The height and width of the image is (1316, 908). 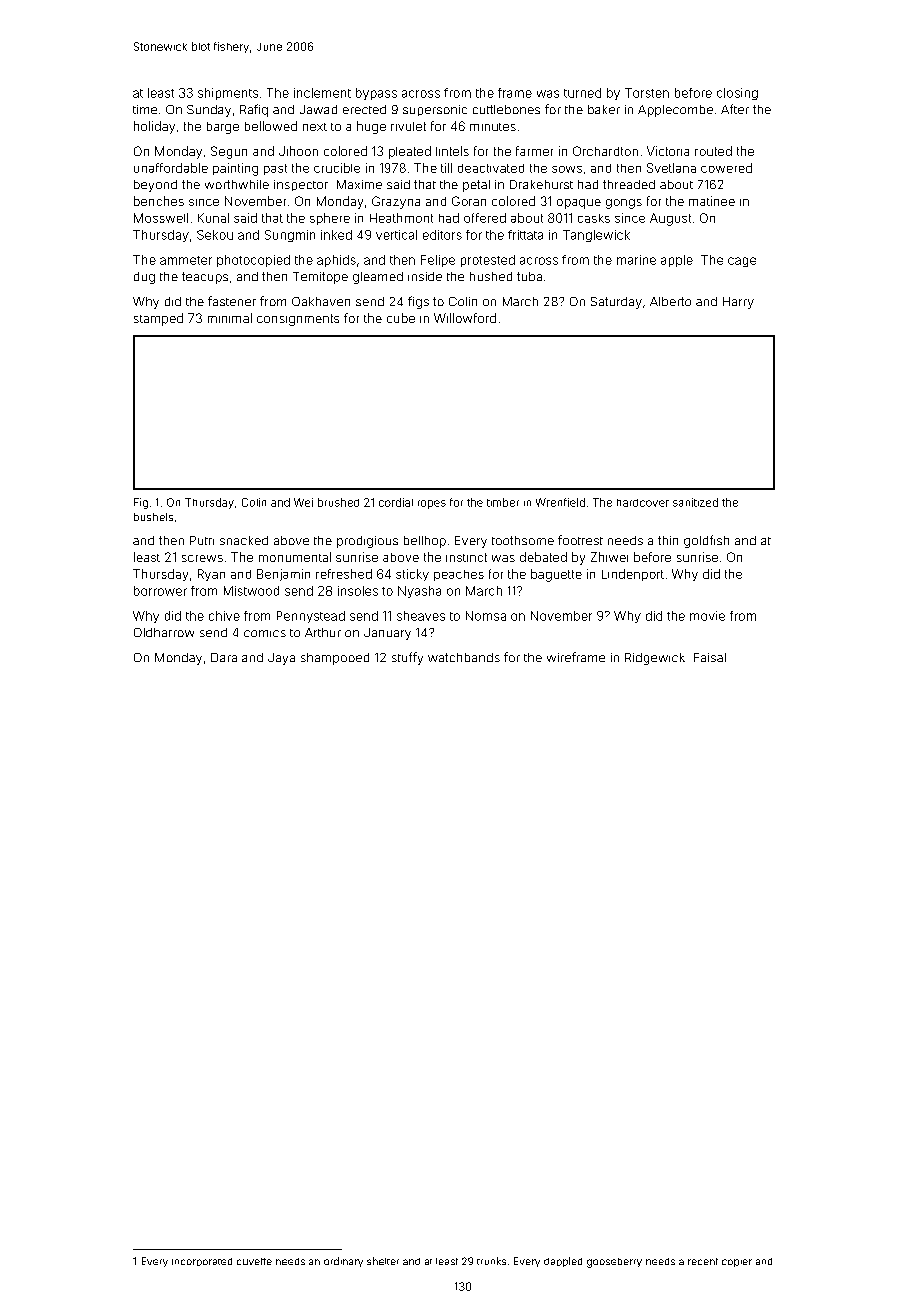 I want to click on shelter, so click(x=383, y=1261).
